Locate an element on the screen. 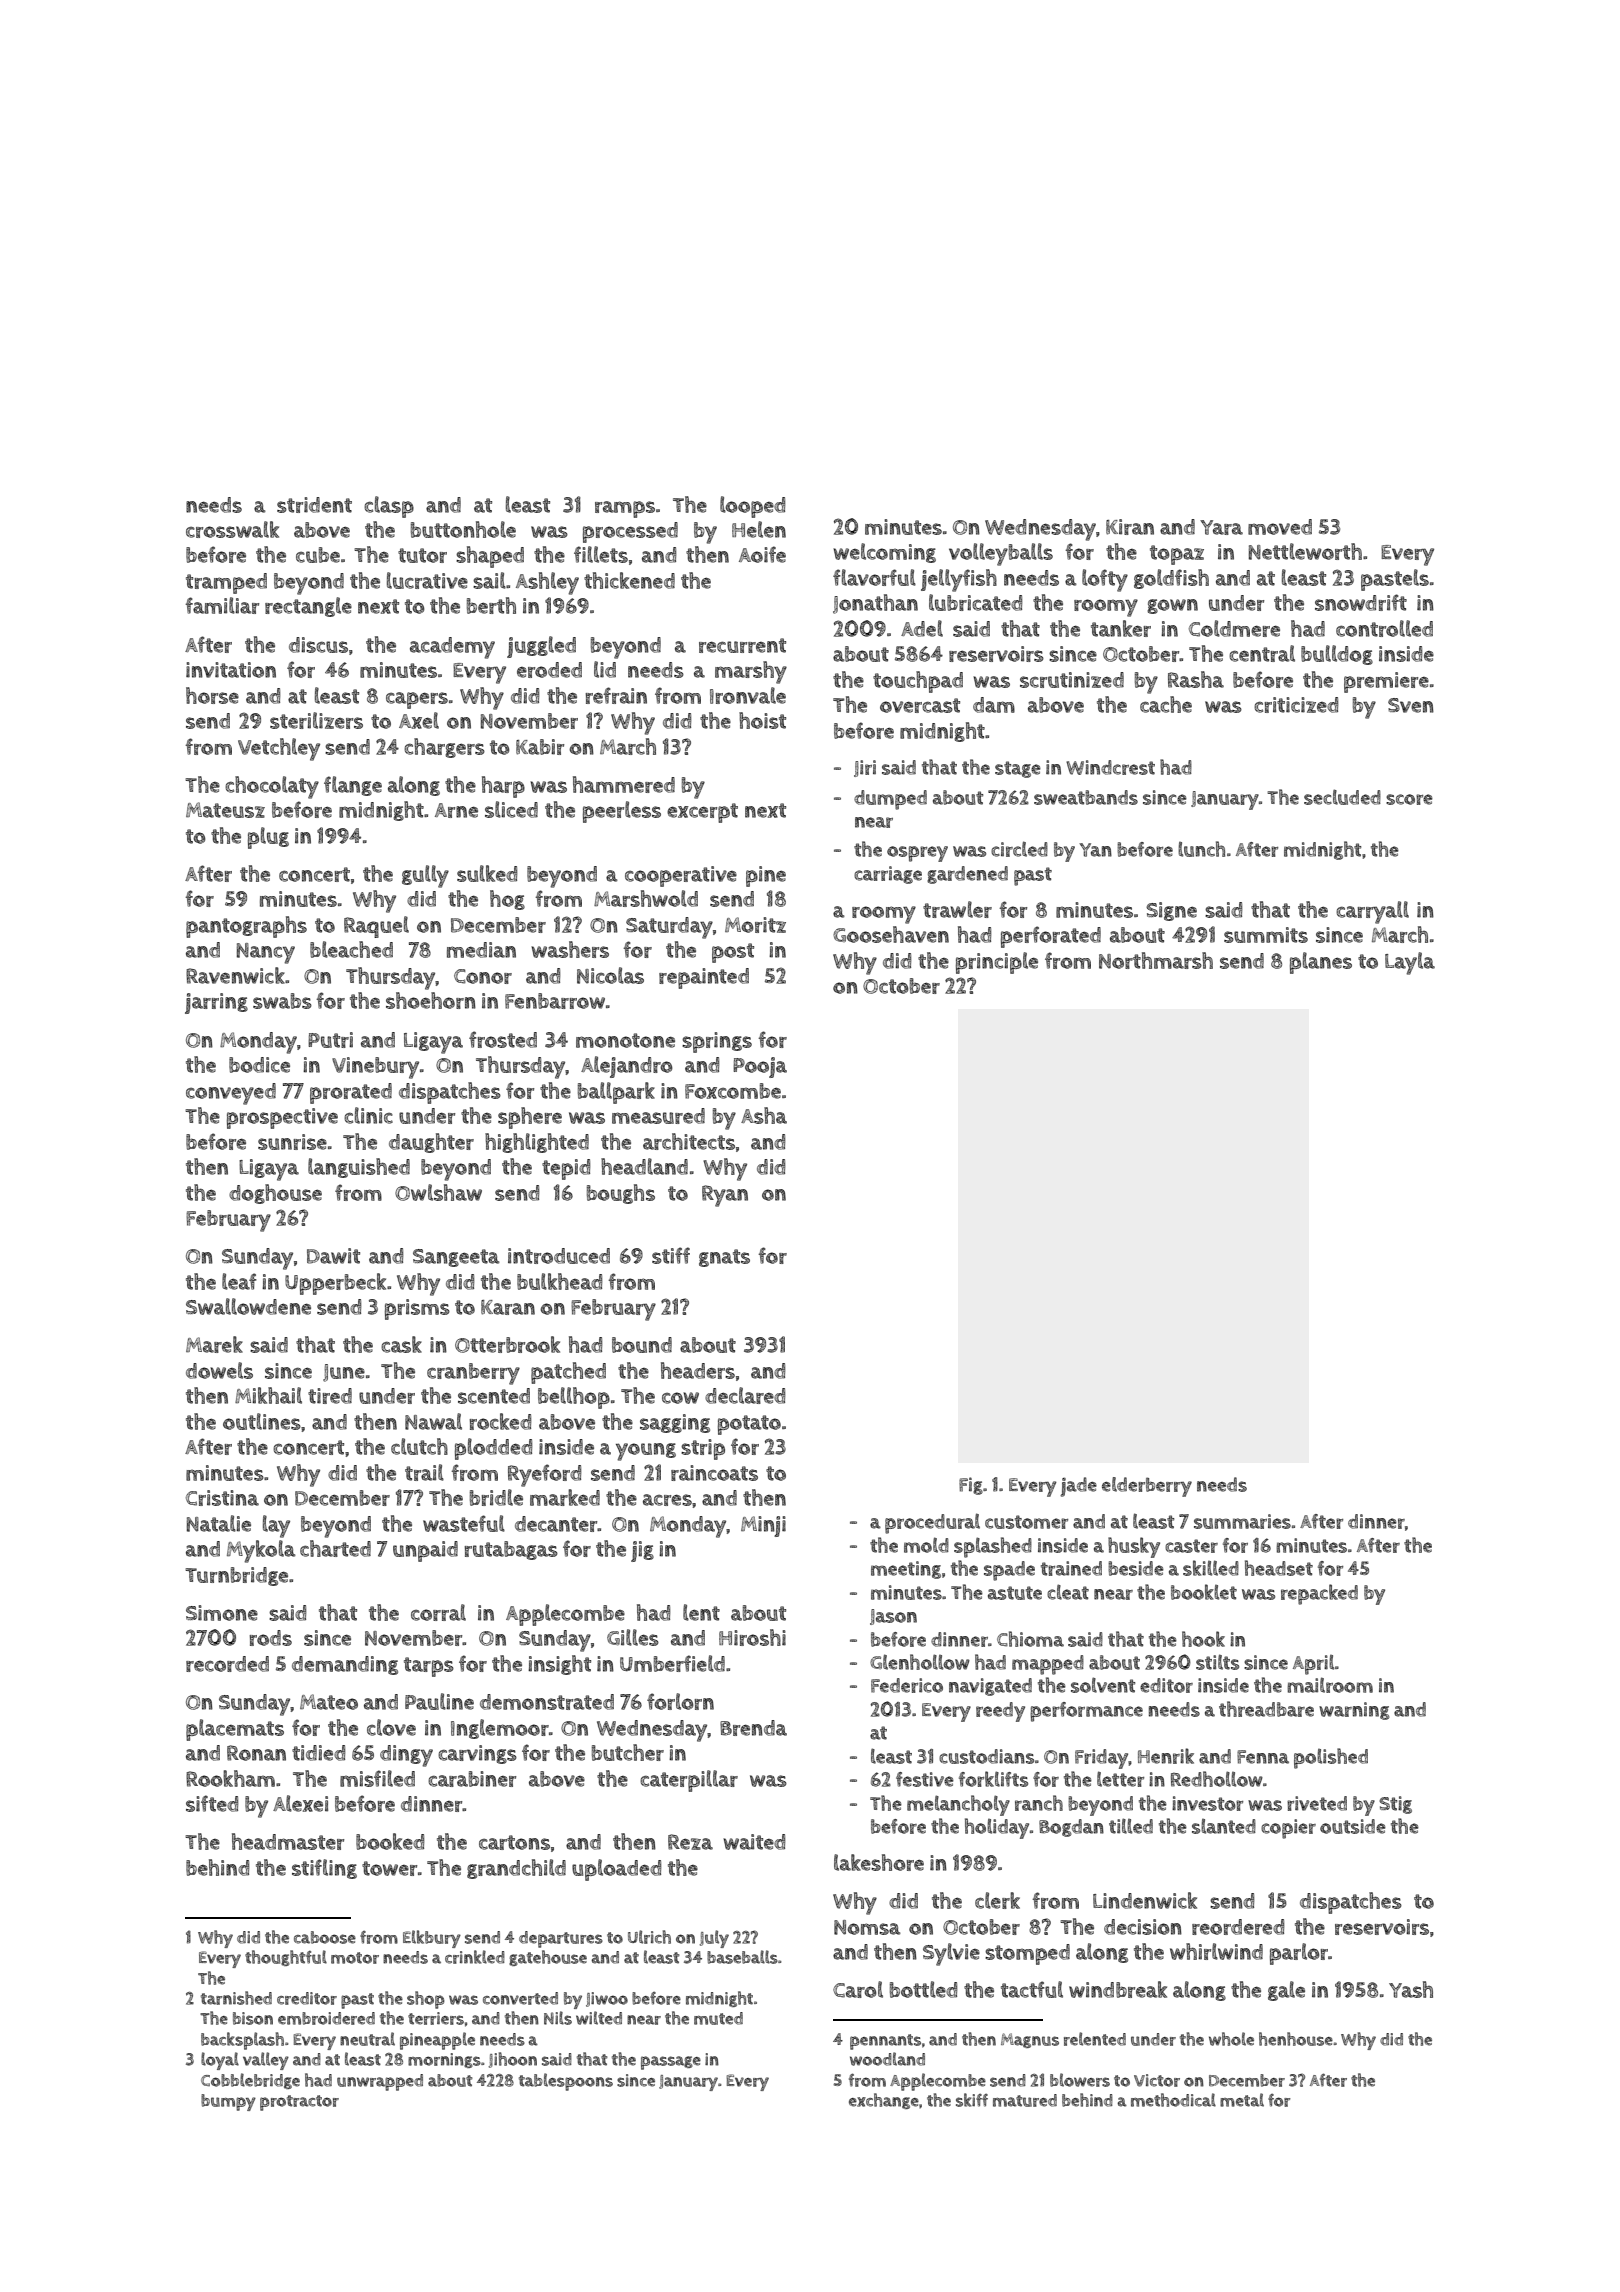  thoughtful is located at coordinates (286, 1958).
